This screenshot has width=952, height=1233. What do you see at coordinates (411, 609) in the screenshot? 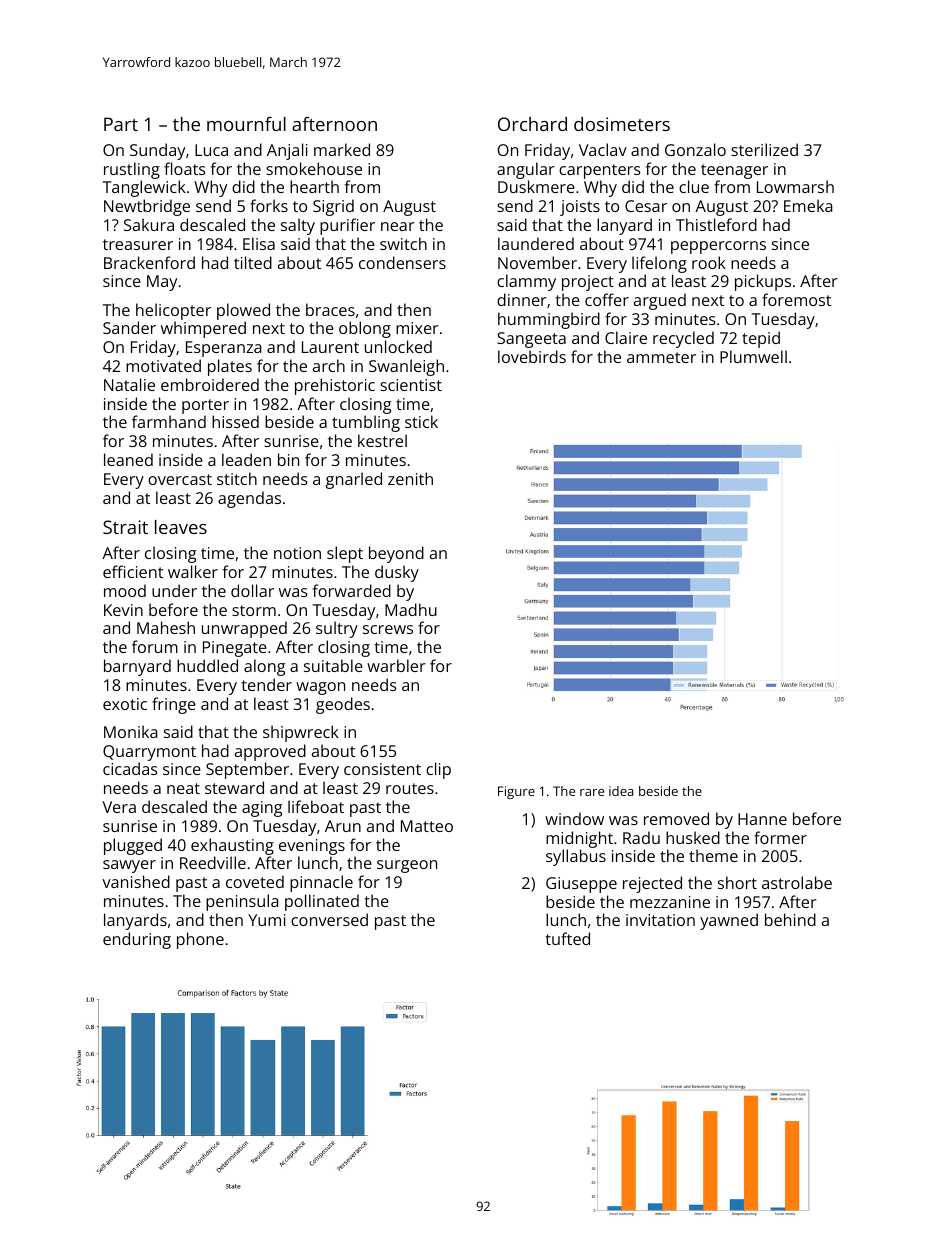
I see `Madhu` at bounding box center [411, 609].
